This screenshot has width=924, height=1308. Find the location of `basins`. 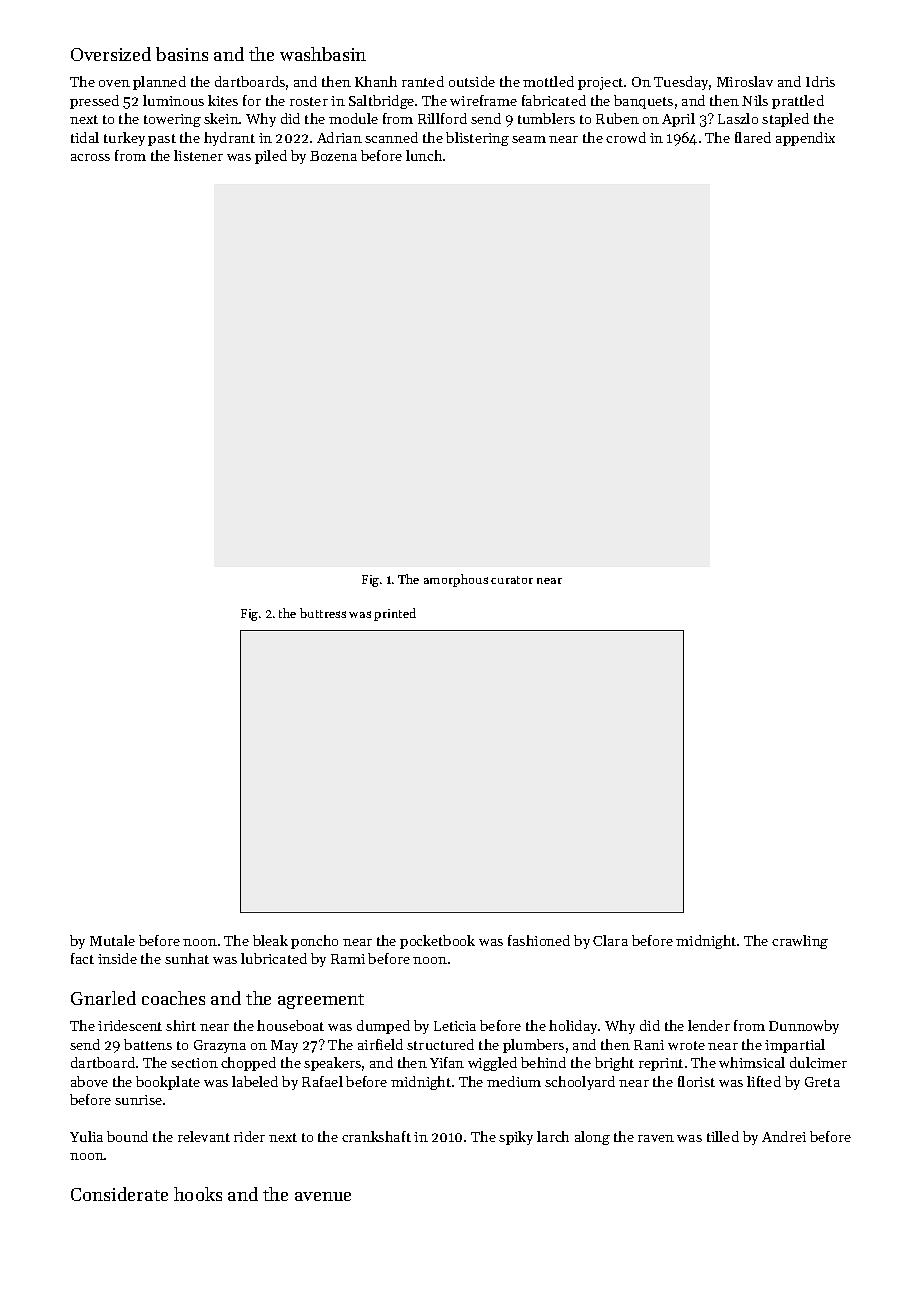

basins is located at coordinates (182, 54).
